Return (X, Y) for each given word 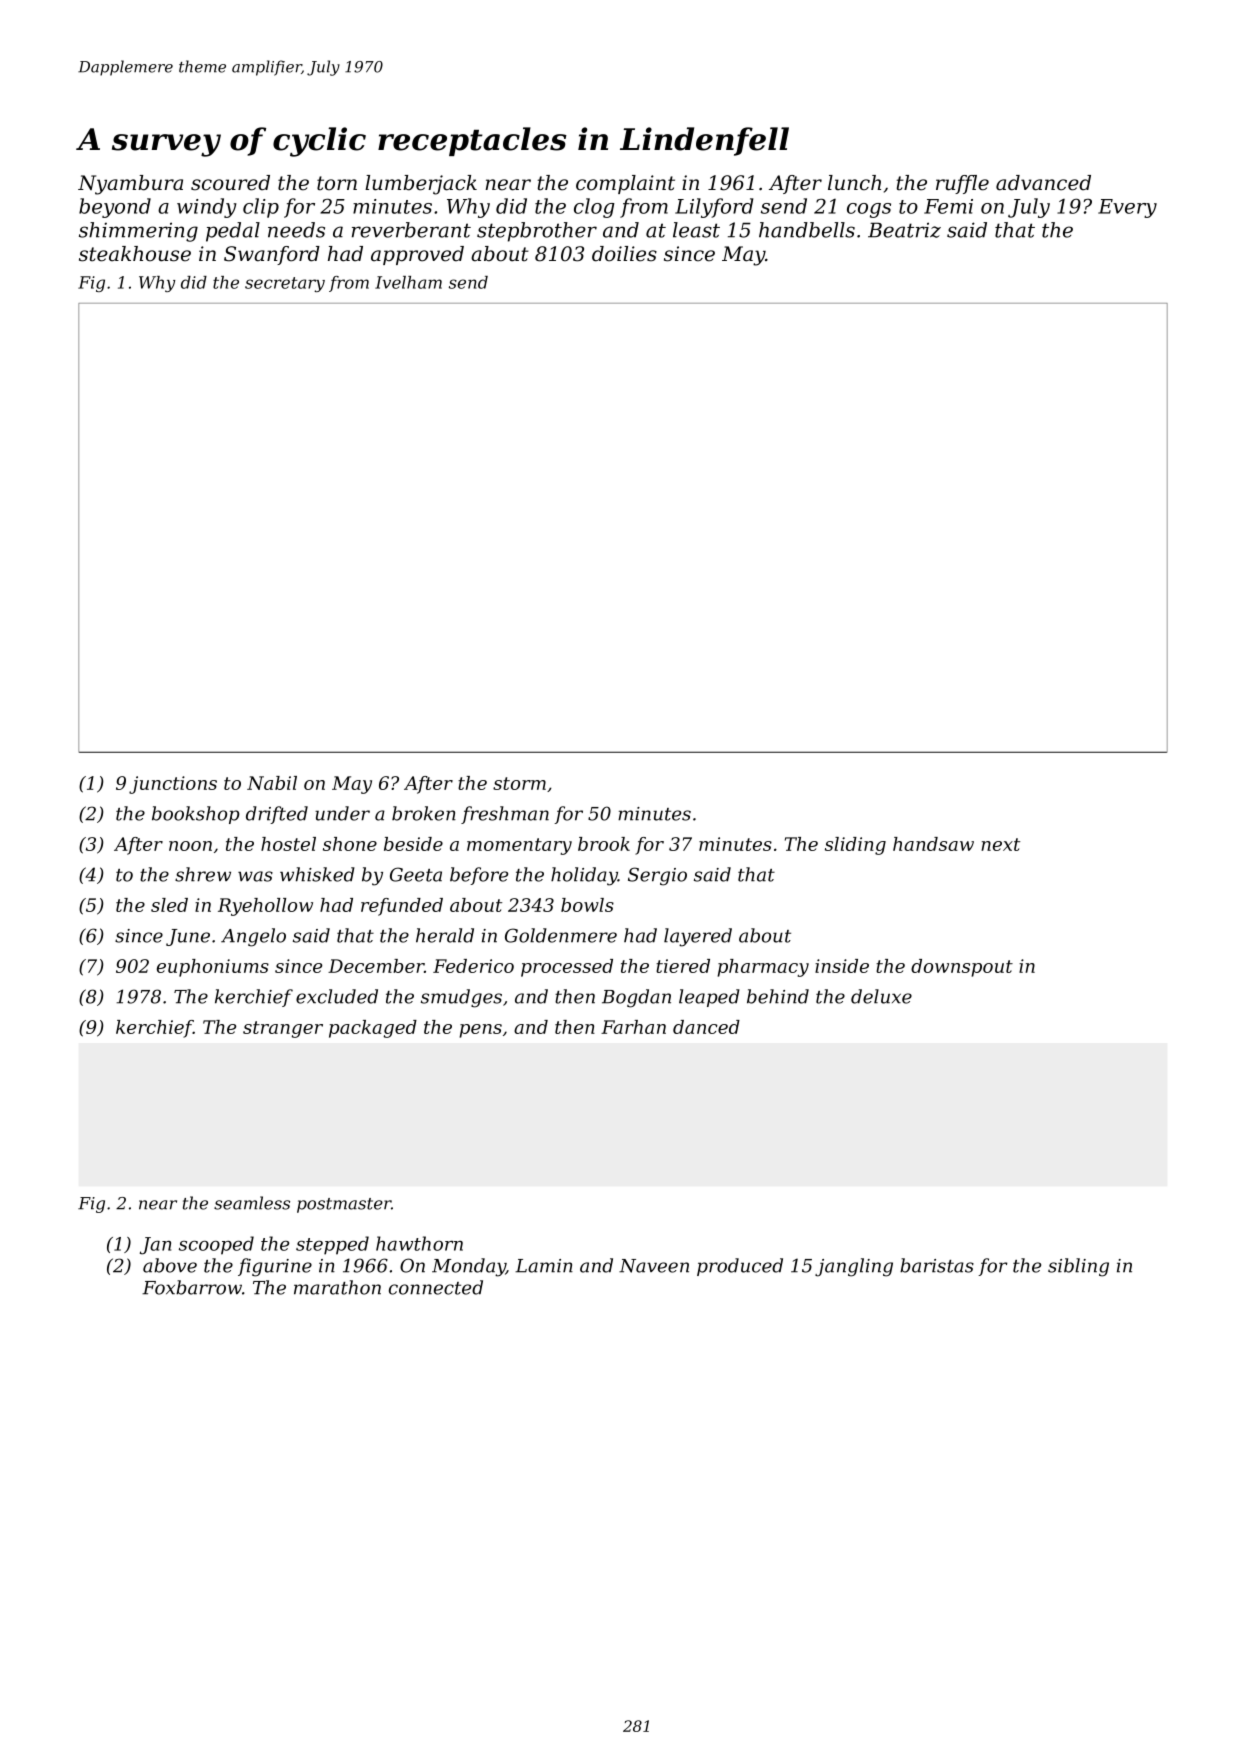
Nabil (272, 783)
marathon (337, 1287)
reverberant (411, 230)
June (188, 937)
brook (604, 844)
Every (1127, 208)
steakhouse (135, 254)
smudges (461, 998)
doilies (624, 254)
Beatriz (904, 230)
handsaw (933, 844)
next (1000, 844)
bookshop (196, 815)
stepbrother (537, 232)
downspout (962, 968)
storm (519, 783)
